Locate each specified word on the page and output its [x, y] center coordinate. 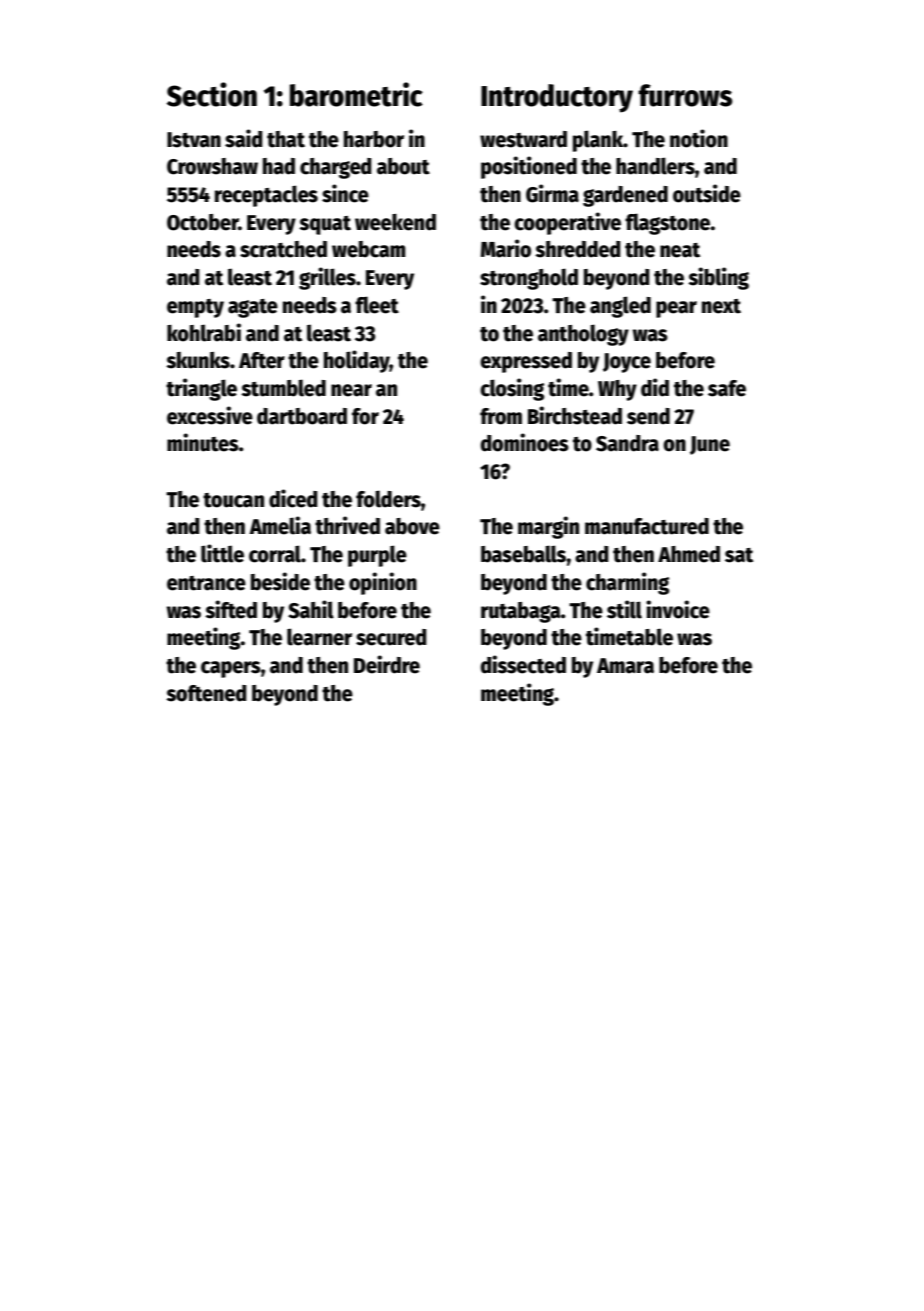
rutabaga [521, 612]
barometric [356, 94]
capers [231, 669]
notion [699, 138]
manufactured [647, 526]
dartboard [302, 416]
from [501, 416]
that [286, 139]
